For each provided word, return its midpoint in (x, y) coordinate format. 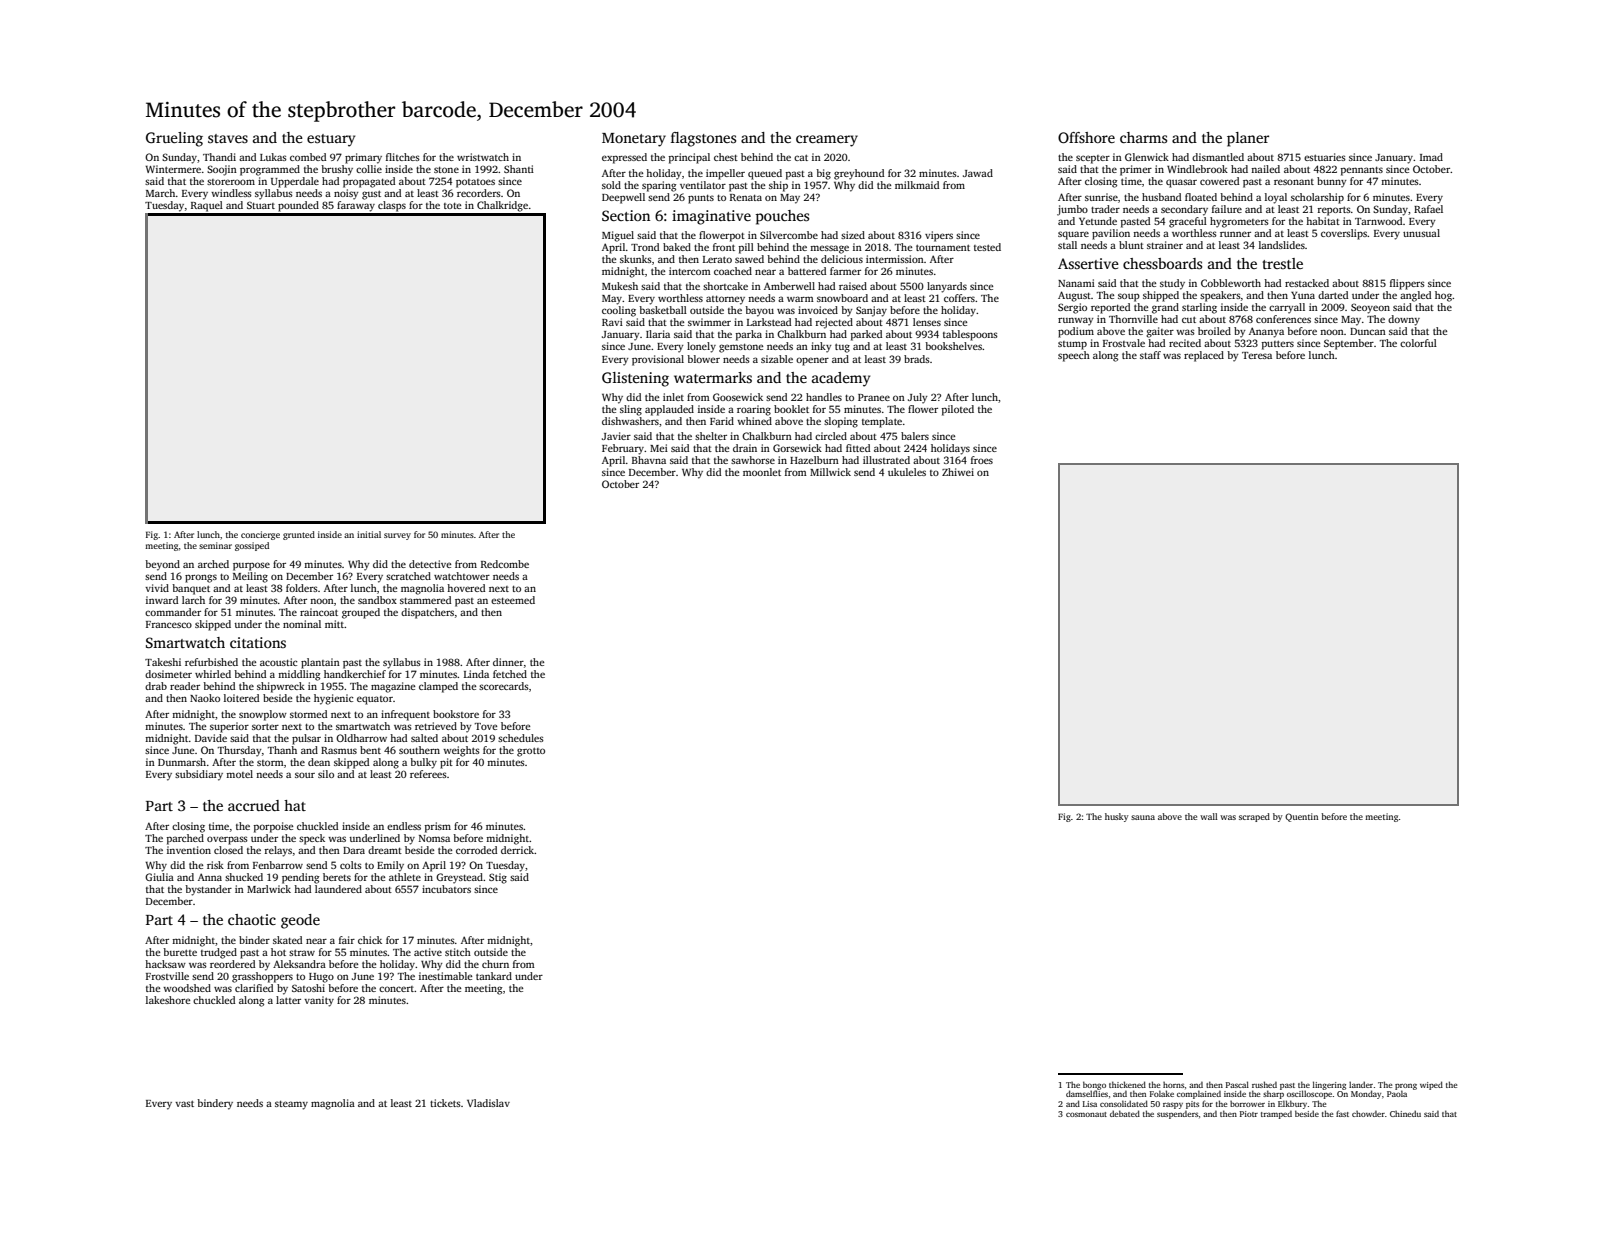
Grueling (174, 139)
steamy (291, 1105)
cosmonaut (1086, 1114)
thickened (1127, 1084)
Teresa (1257, 355)
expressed (624, 158)
